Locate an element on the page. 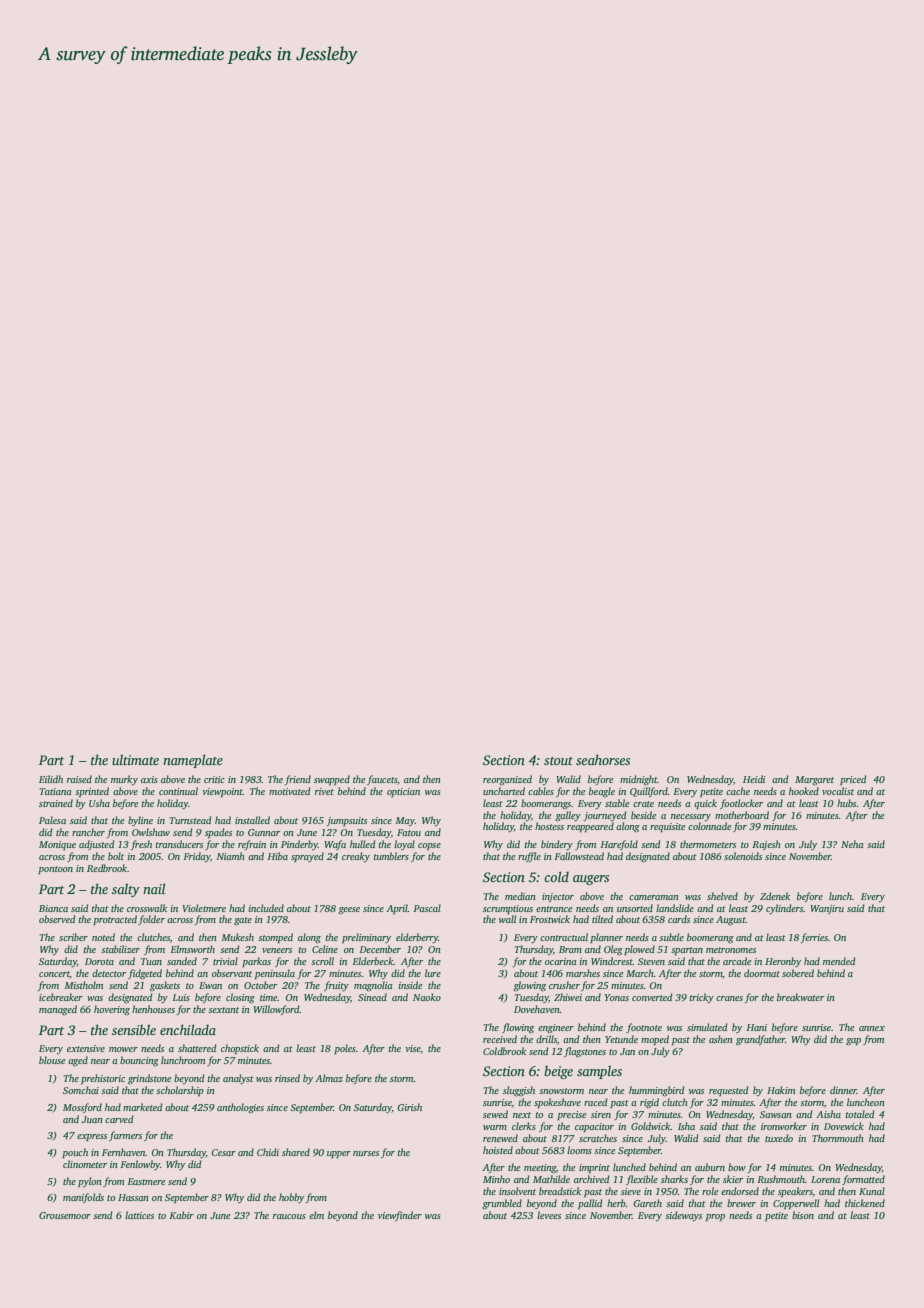 Image resolution: width=924 pixels, height=1308 pixels. ultimate is located at coordinates (135, 759).
